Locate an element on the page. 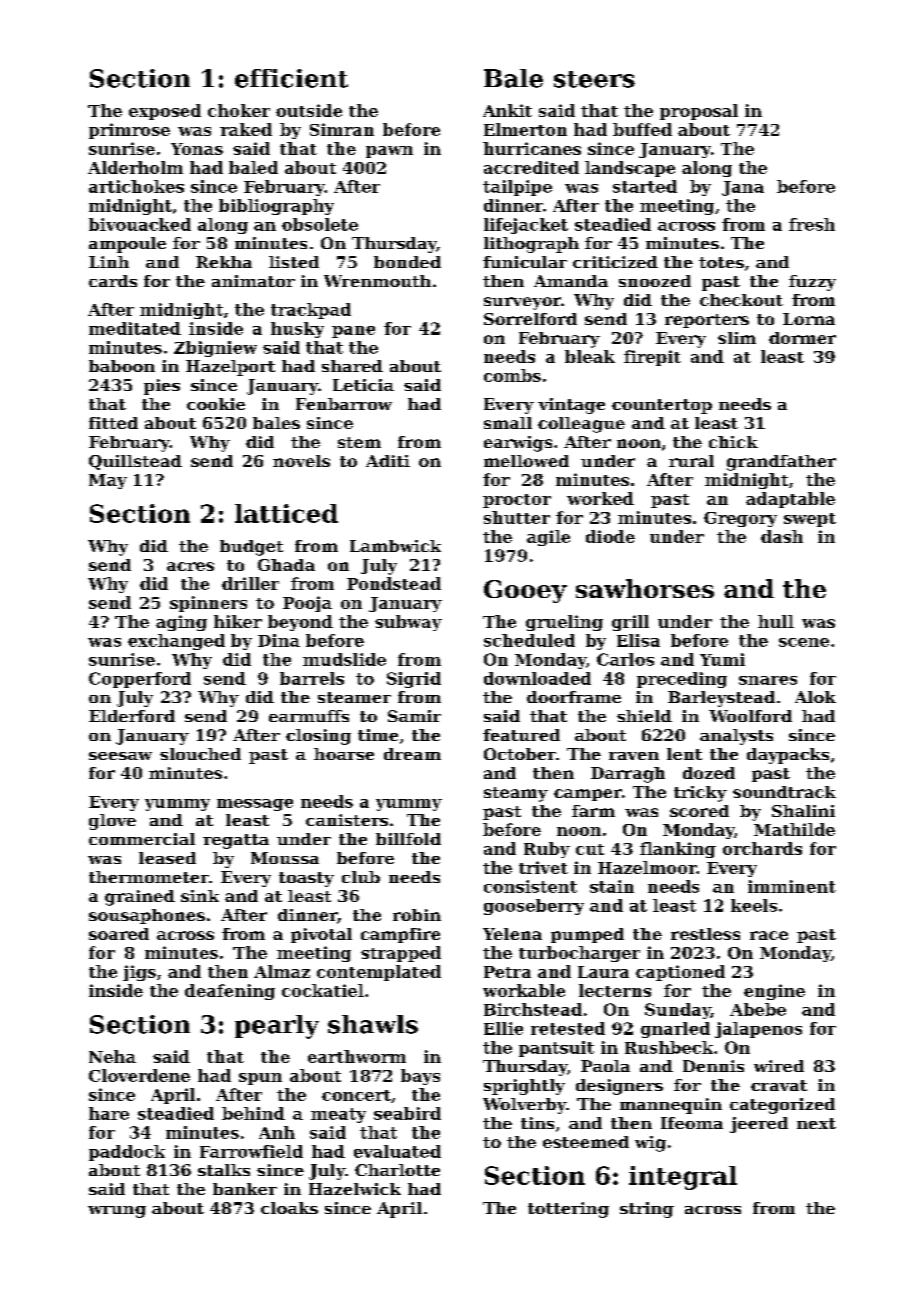 This page has height=1308, width=924. efficient is located at coordinates (291, 78).
